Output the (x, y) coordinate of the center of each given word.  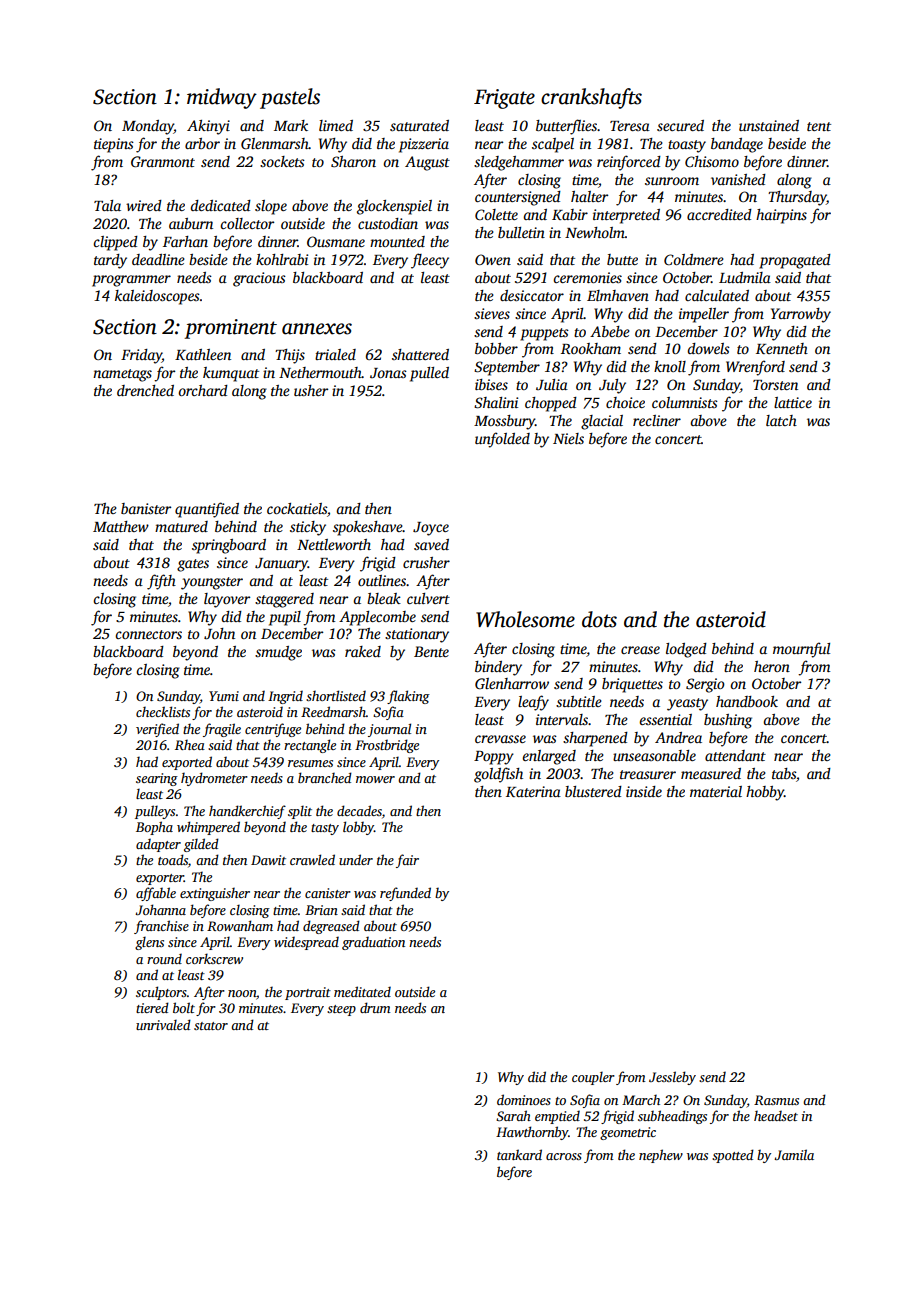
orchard (203, 390)
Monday (148, 127)
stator (211, 1026)
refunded (405, 894)
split (300, 812)
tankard (519, 1154)
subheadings (672, 1117)
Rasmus (776, 1100)
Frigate (504, 99)
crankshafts (591, 98)
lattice (793, 402)
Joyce (431, 529)
